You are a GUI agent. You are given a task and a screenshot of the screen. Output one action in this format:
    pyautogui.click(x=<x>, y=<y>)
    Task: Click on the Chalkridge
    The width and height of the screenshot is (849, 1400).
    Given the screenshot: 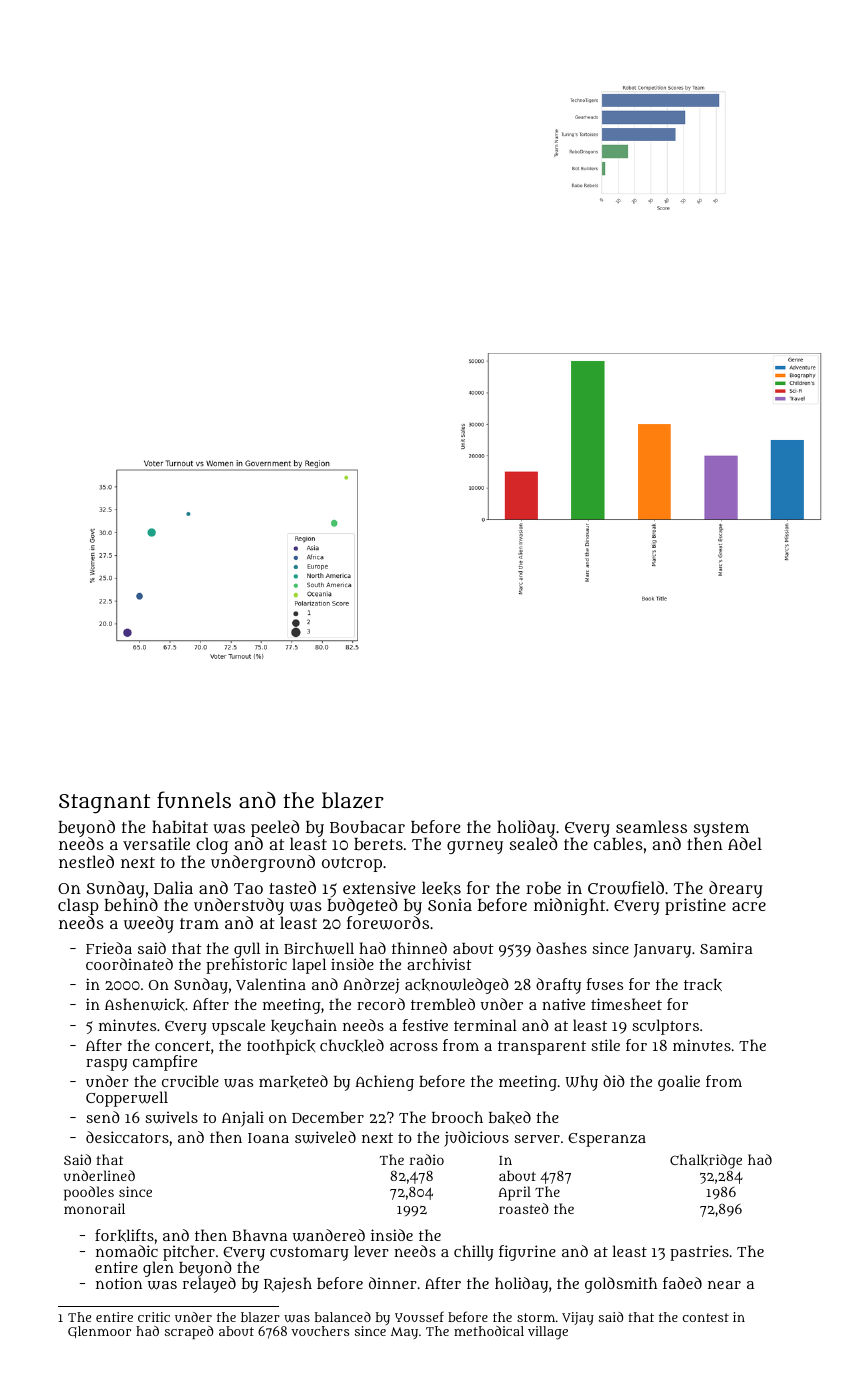 What is the action you would take?
    pyautogui.click(x=706, y=1161)
